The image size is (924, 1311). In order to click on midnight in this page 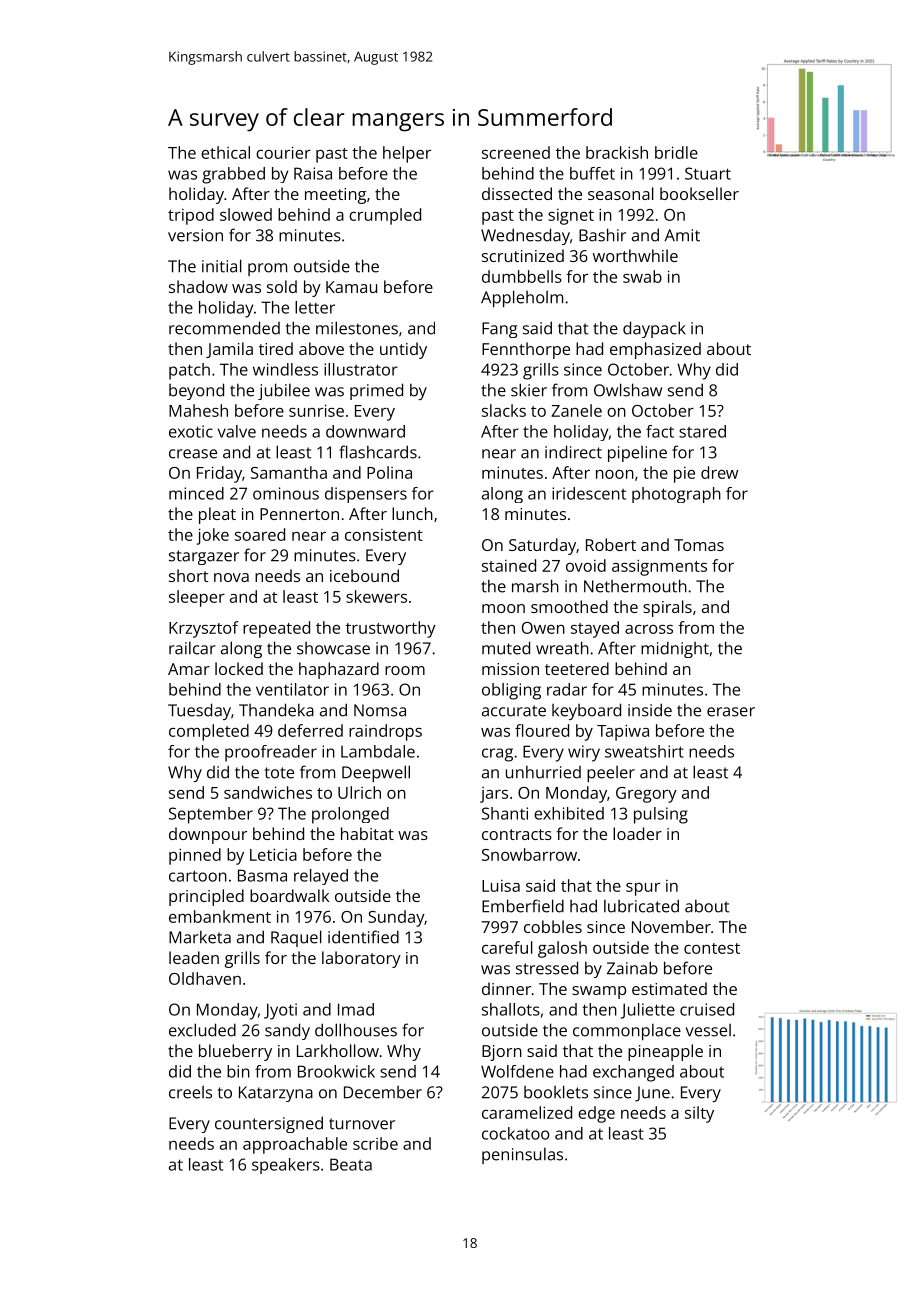, I will do `click(675, 649)`.
